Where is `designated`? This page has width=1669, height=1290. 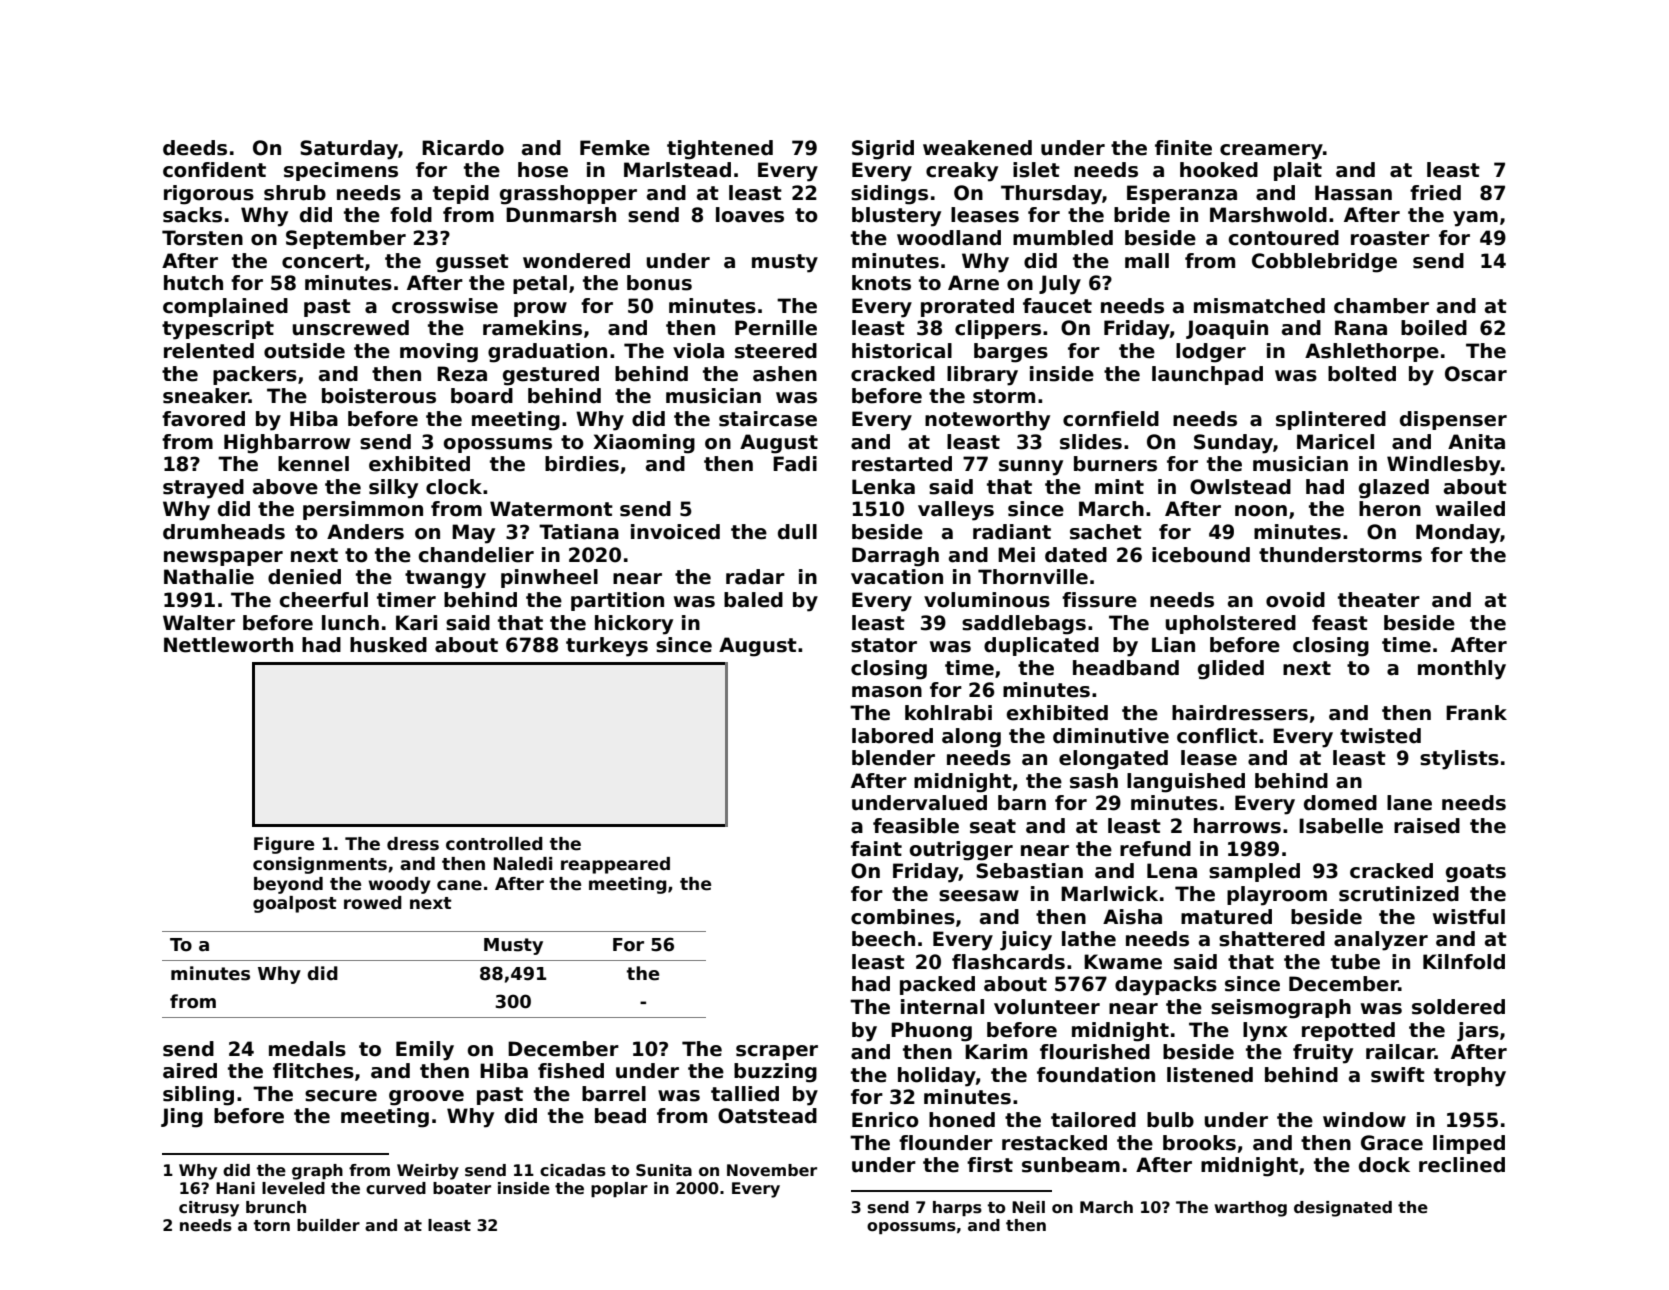
designated is located at coordinates (1343, 1209).
